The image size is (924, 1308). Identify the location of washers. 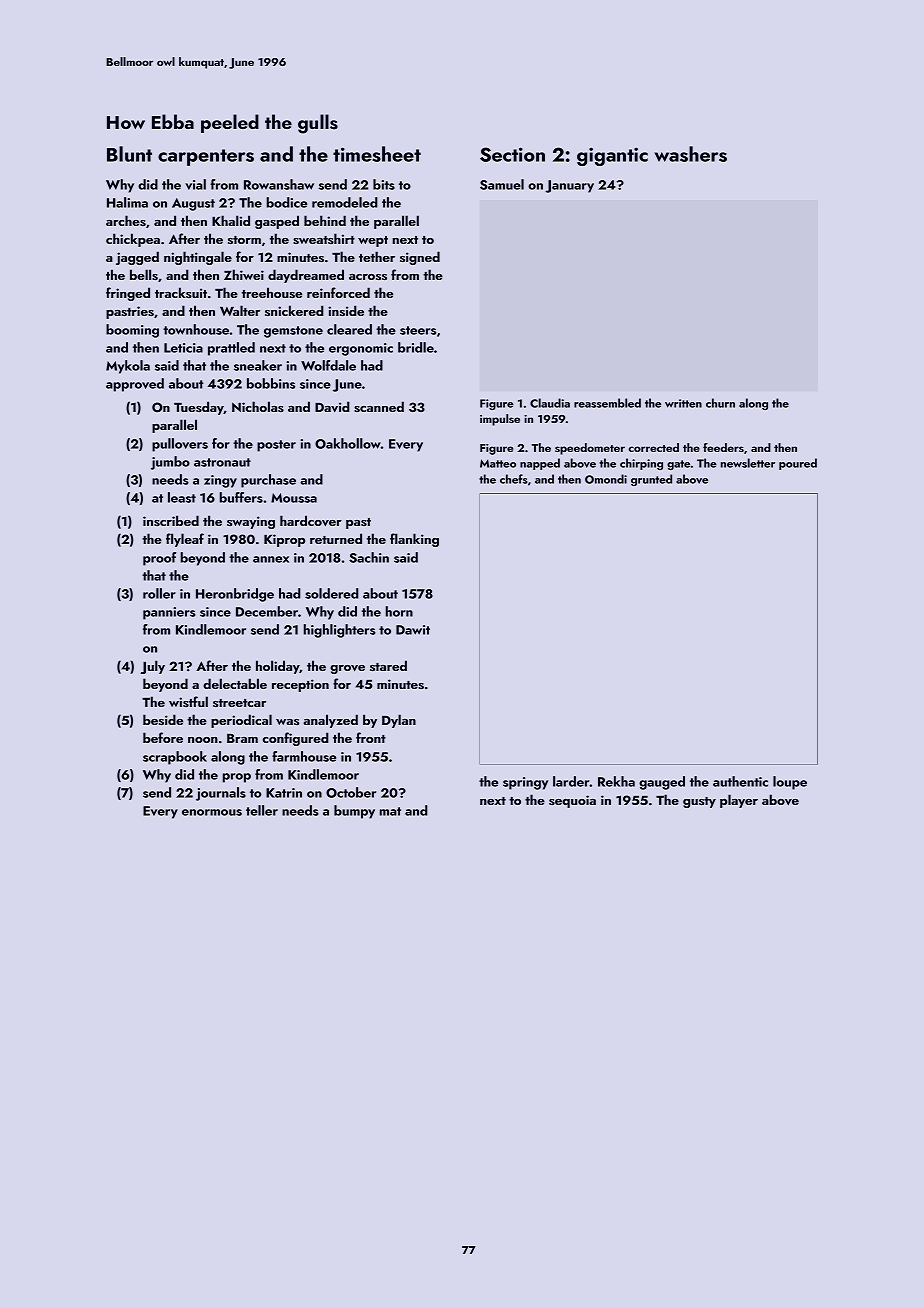
(691, 154).
